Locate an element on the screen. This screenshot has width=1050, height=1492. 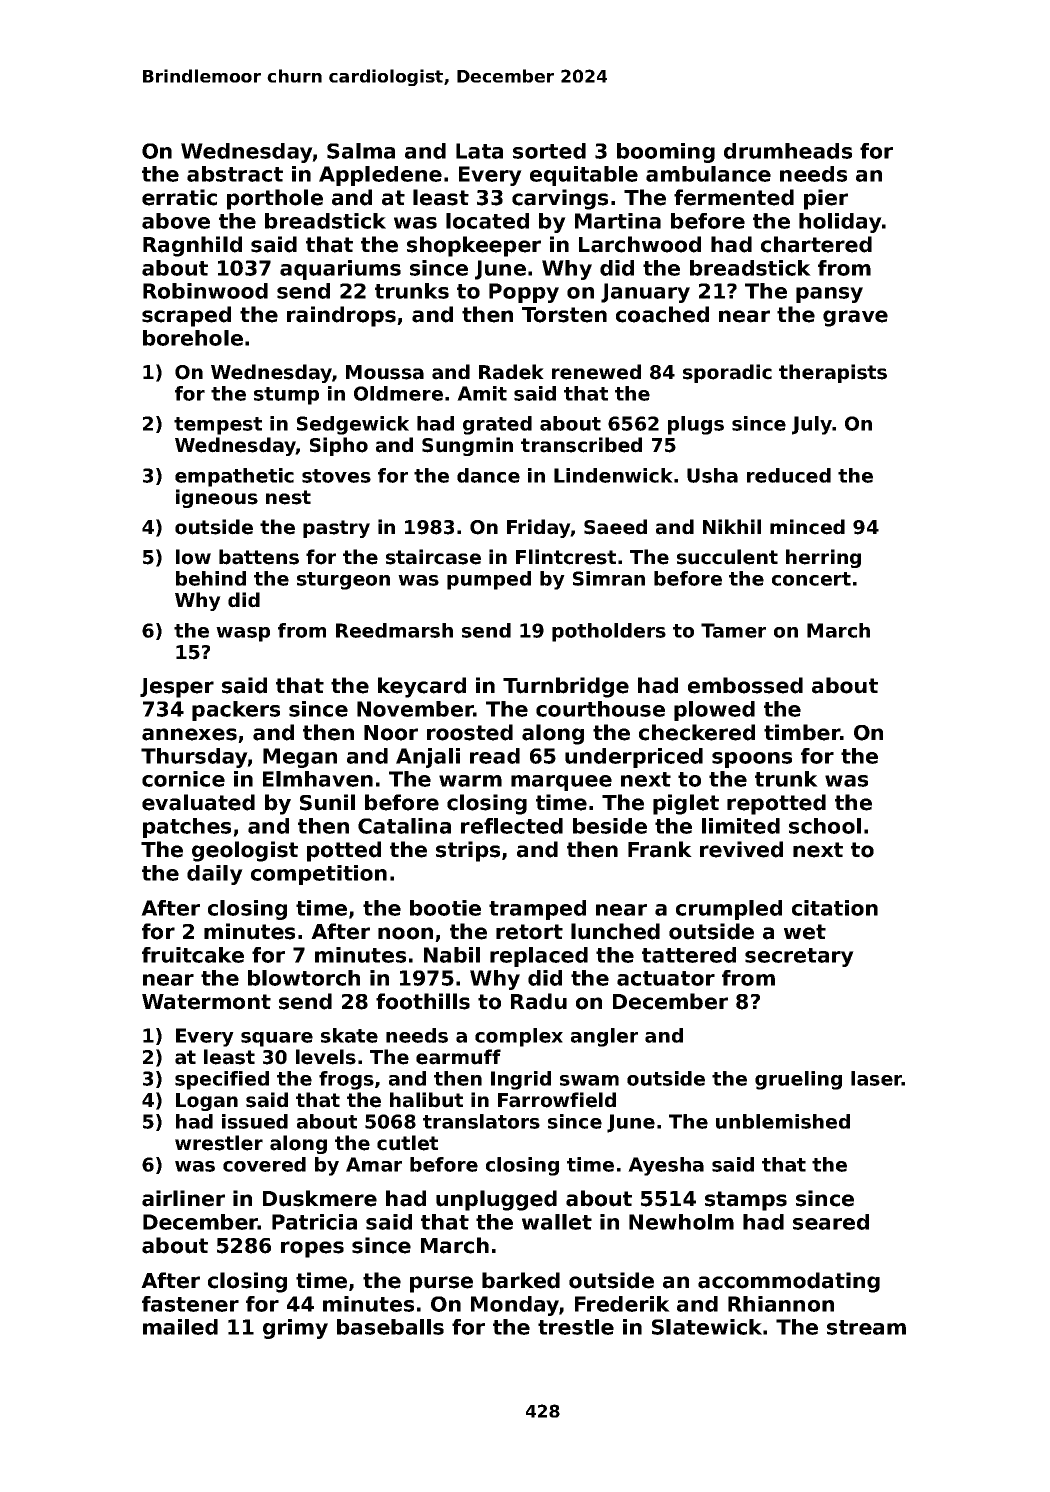
stream is located at coordinates (866, 1327).
